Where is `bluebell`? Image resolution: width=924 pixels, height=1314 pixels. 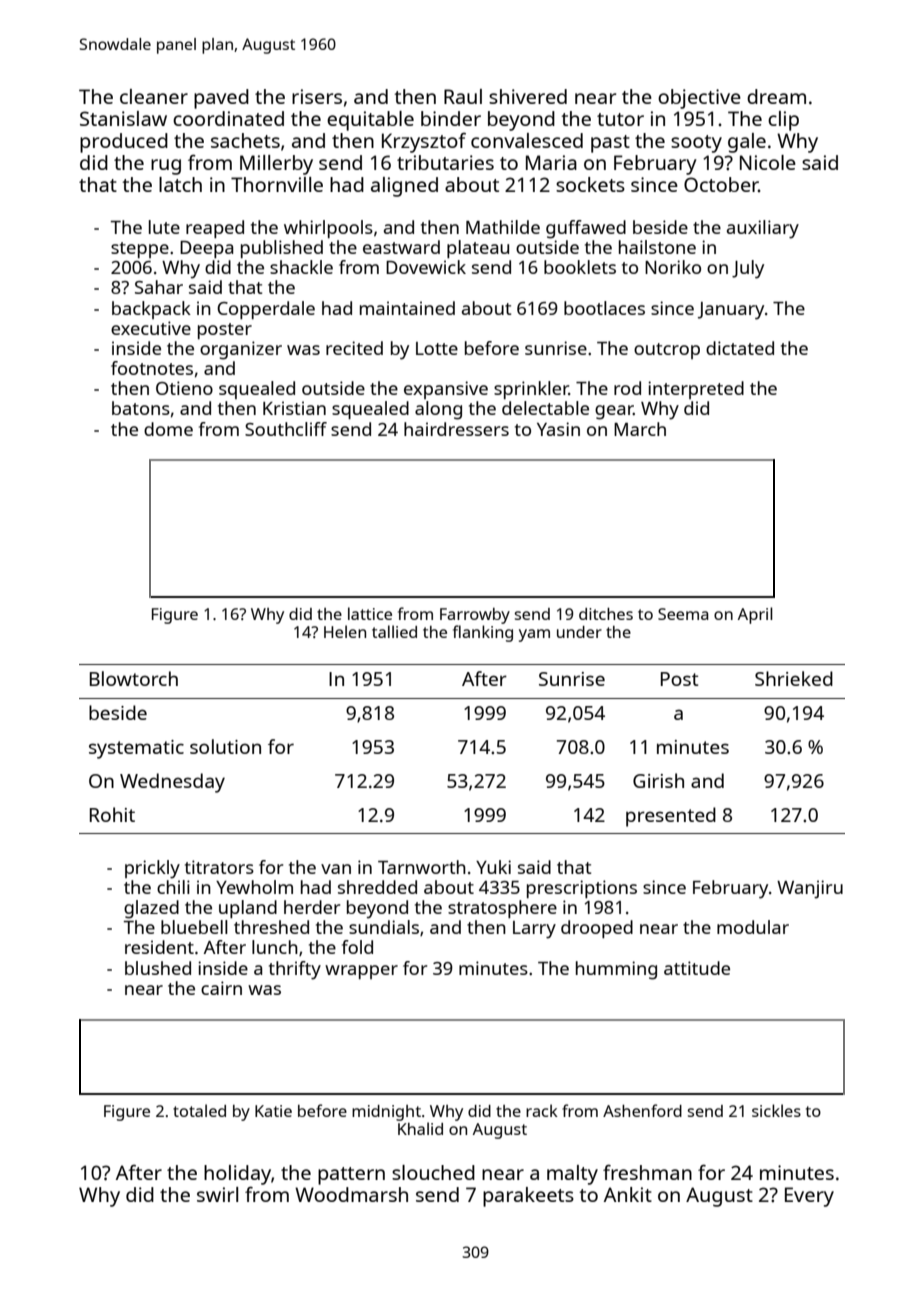 bluebell is located at coordinates (194, 927).
